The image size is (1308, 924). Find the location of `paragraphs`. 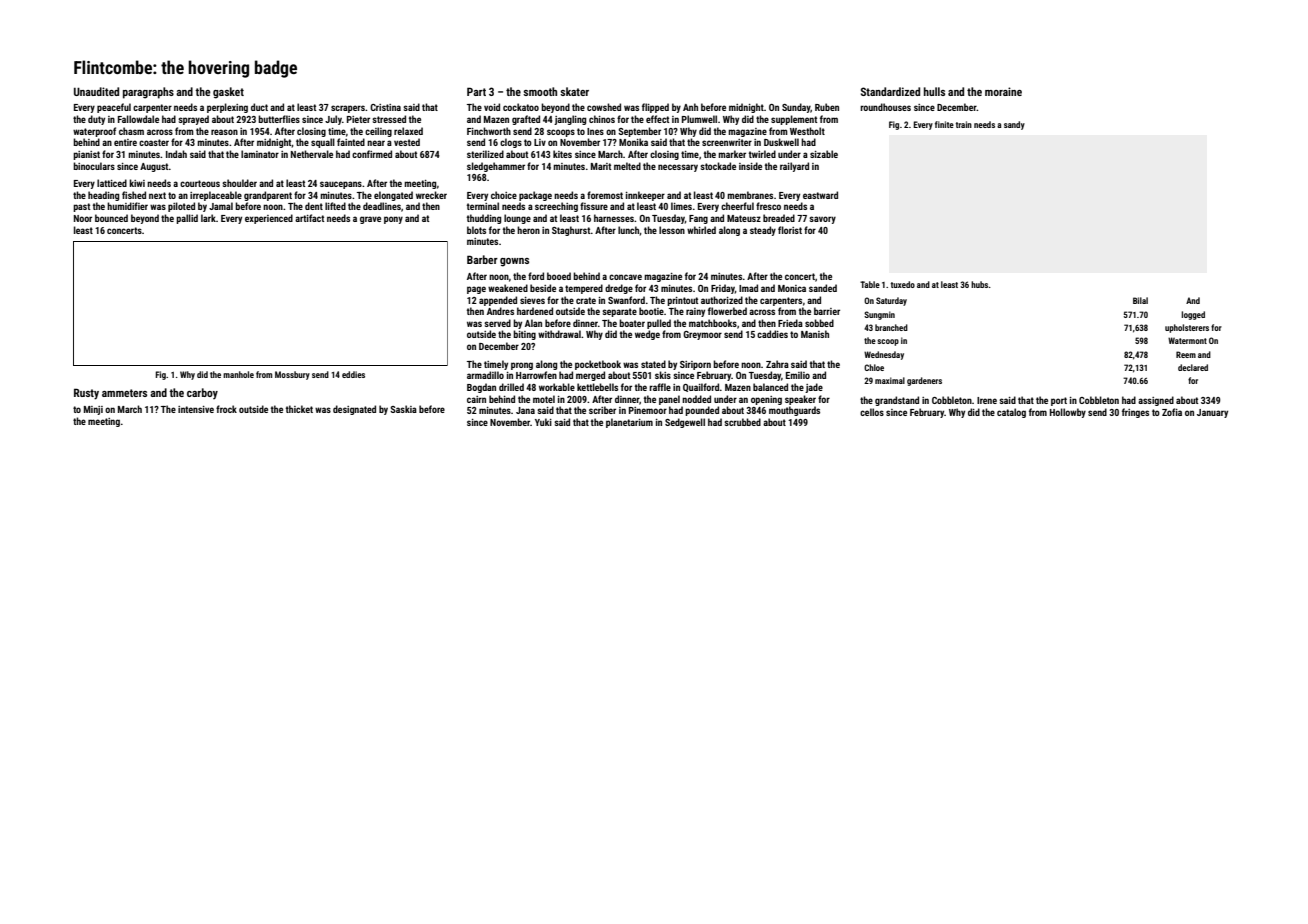

paragraphs is located at coordinates (148, 93).
